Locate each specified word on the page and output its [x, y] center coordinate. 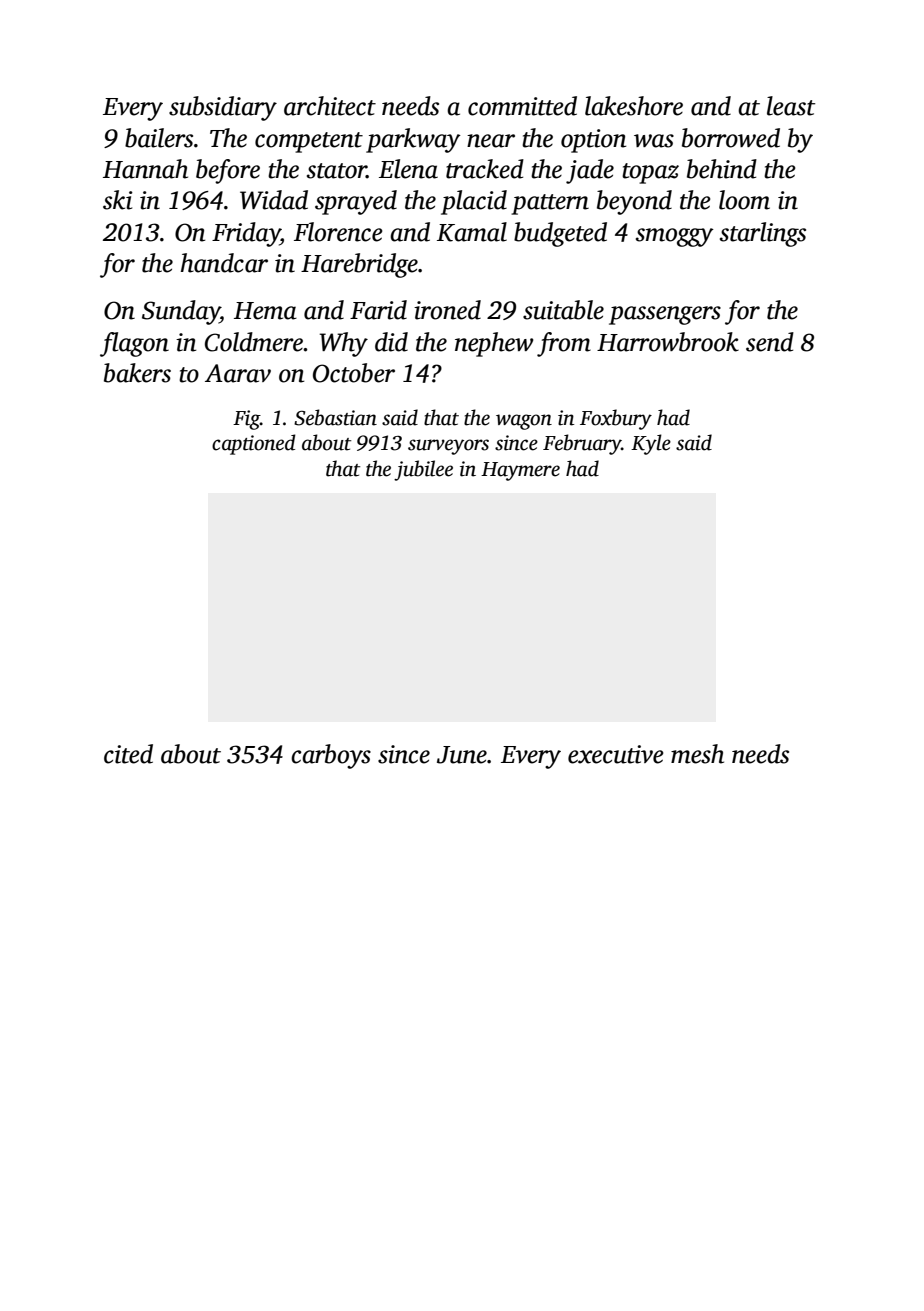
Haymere [520, 471]
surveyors [448, 447]
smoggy [675, 237]
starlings [763, 234]
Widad [274, 200]
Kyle [651, 444]
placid [474, 202]
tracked [485, 169]
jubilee [423, 470]
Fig [246, 420]
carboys [331, 756]
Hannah [145, 169]
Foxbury [616, 419]
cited [128, 754]
